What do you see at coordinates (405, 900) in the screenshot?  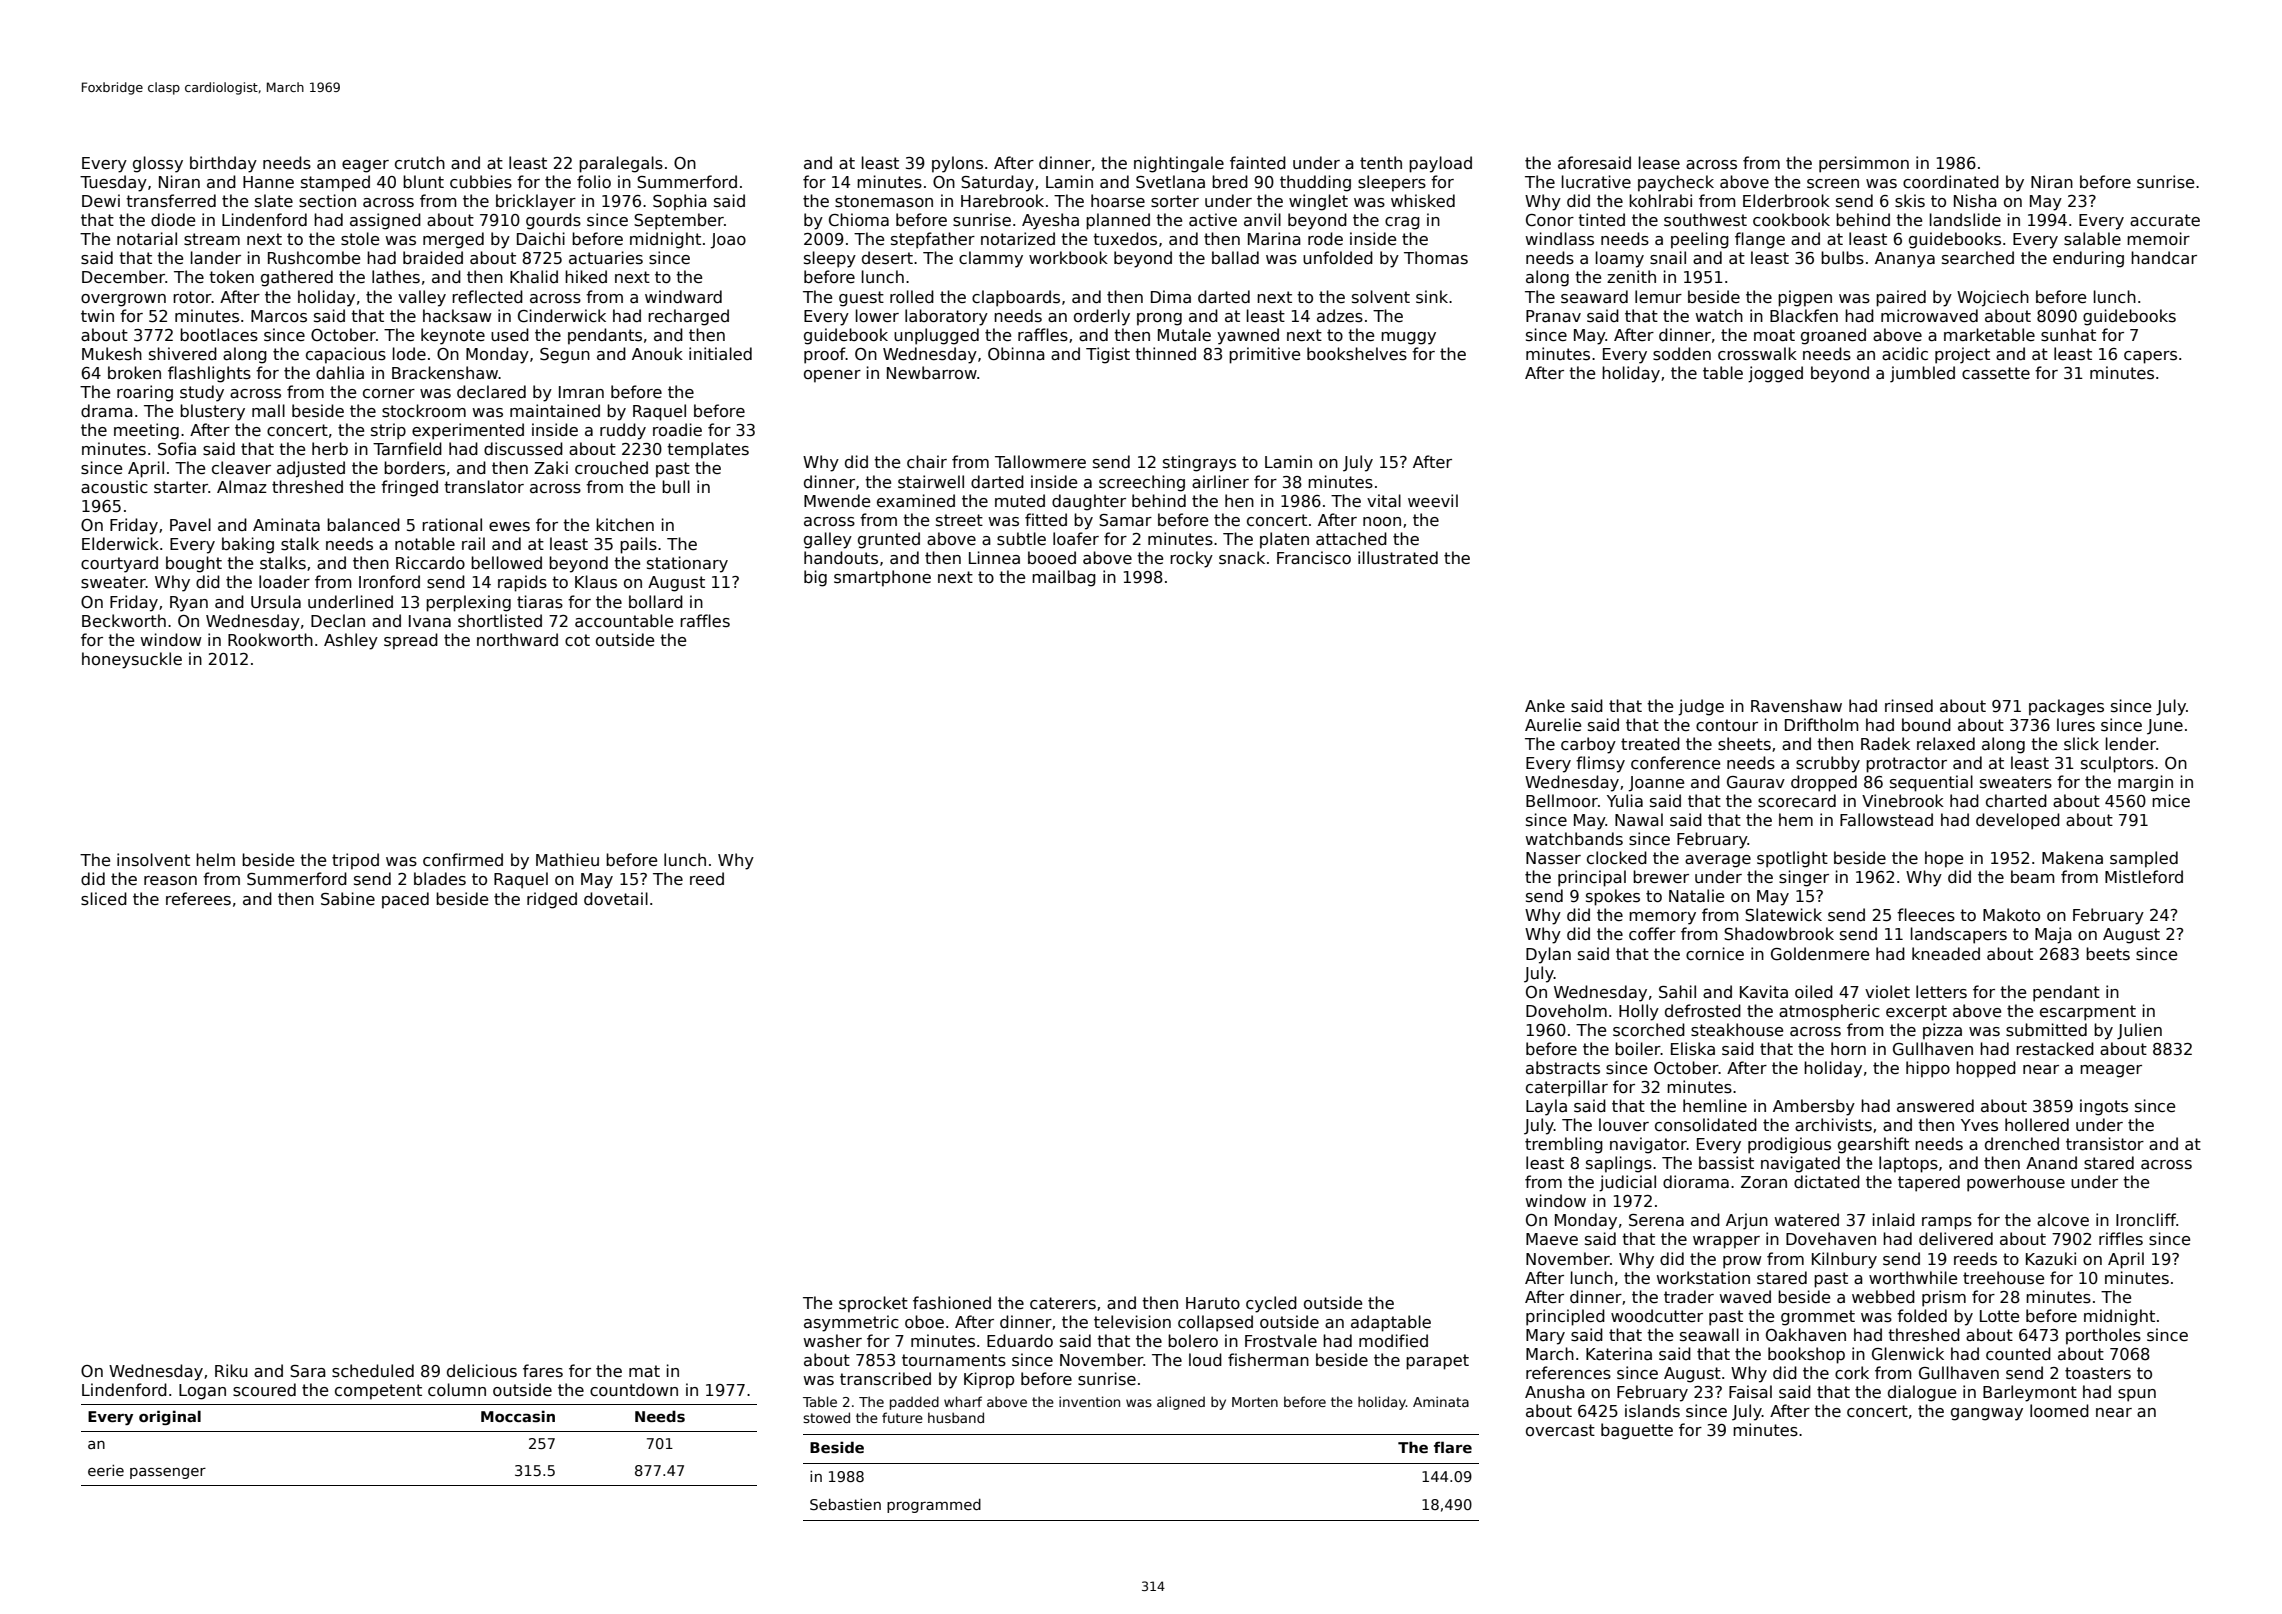 I see `paced` at bounding box center [405, 900].
